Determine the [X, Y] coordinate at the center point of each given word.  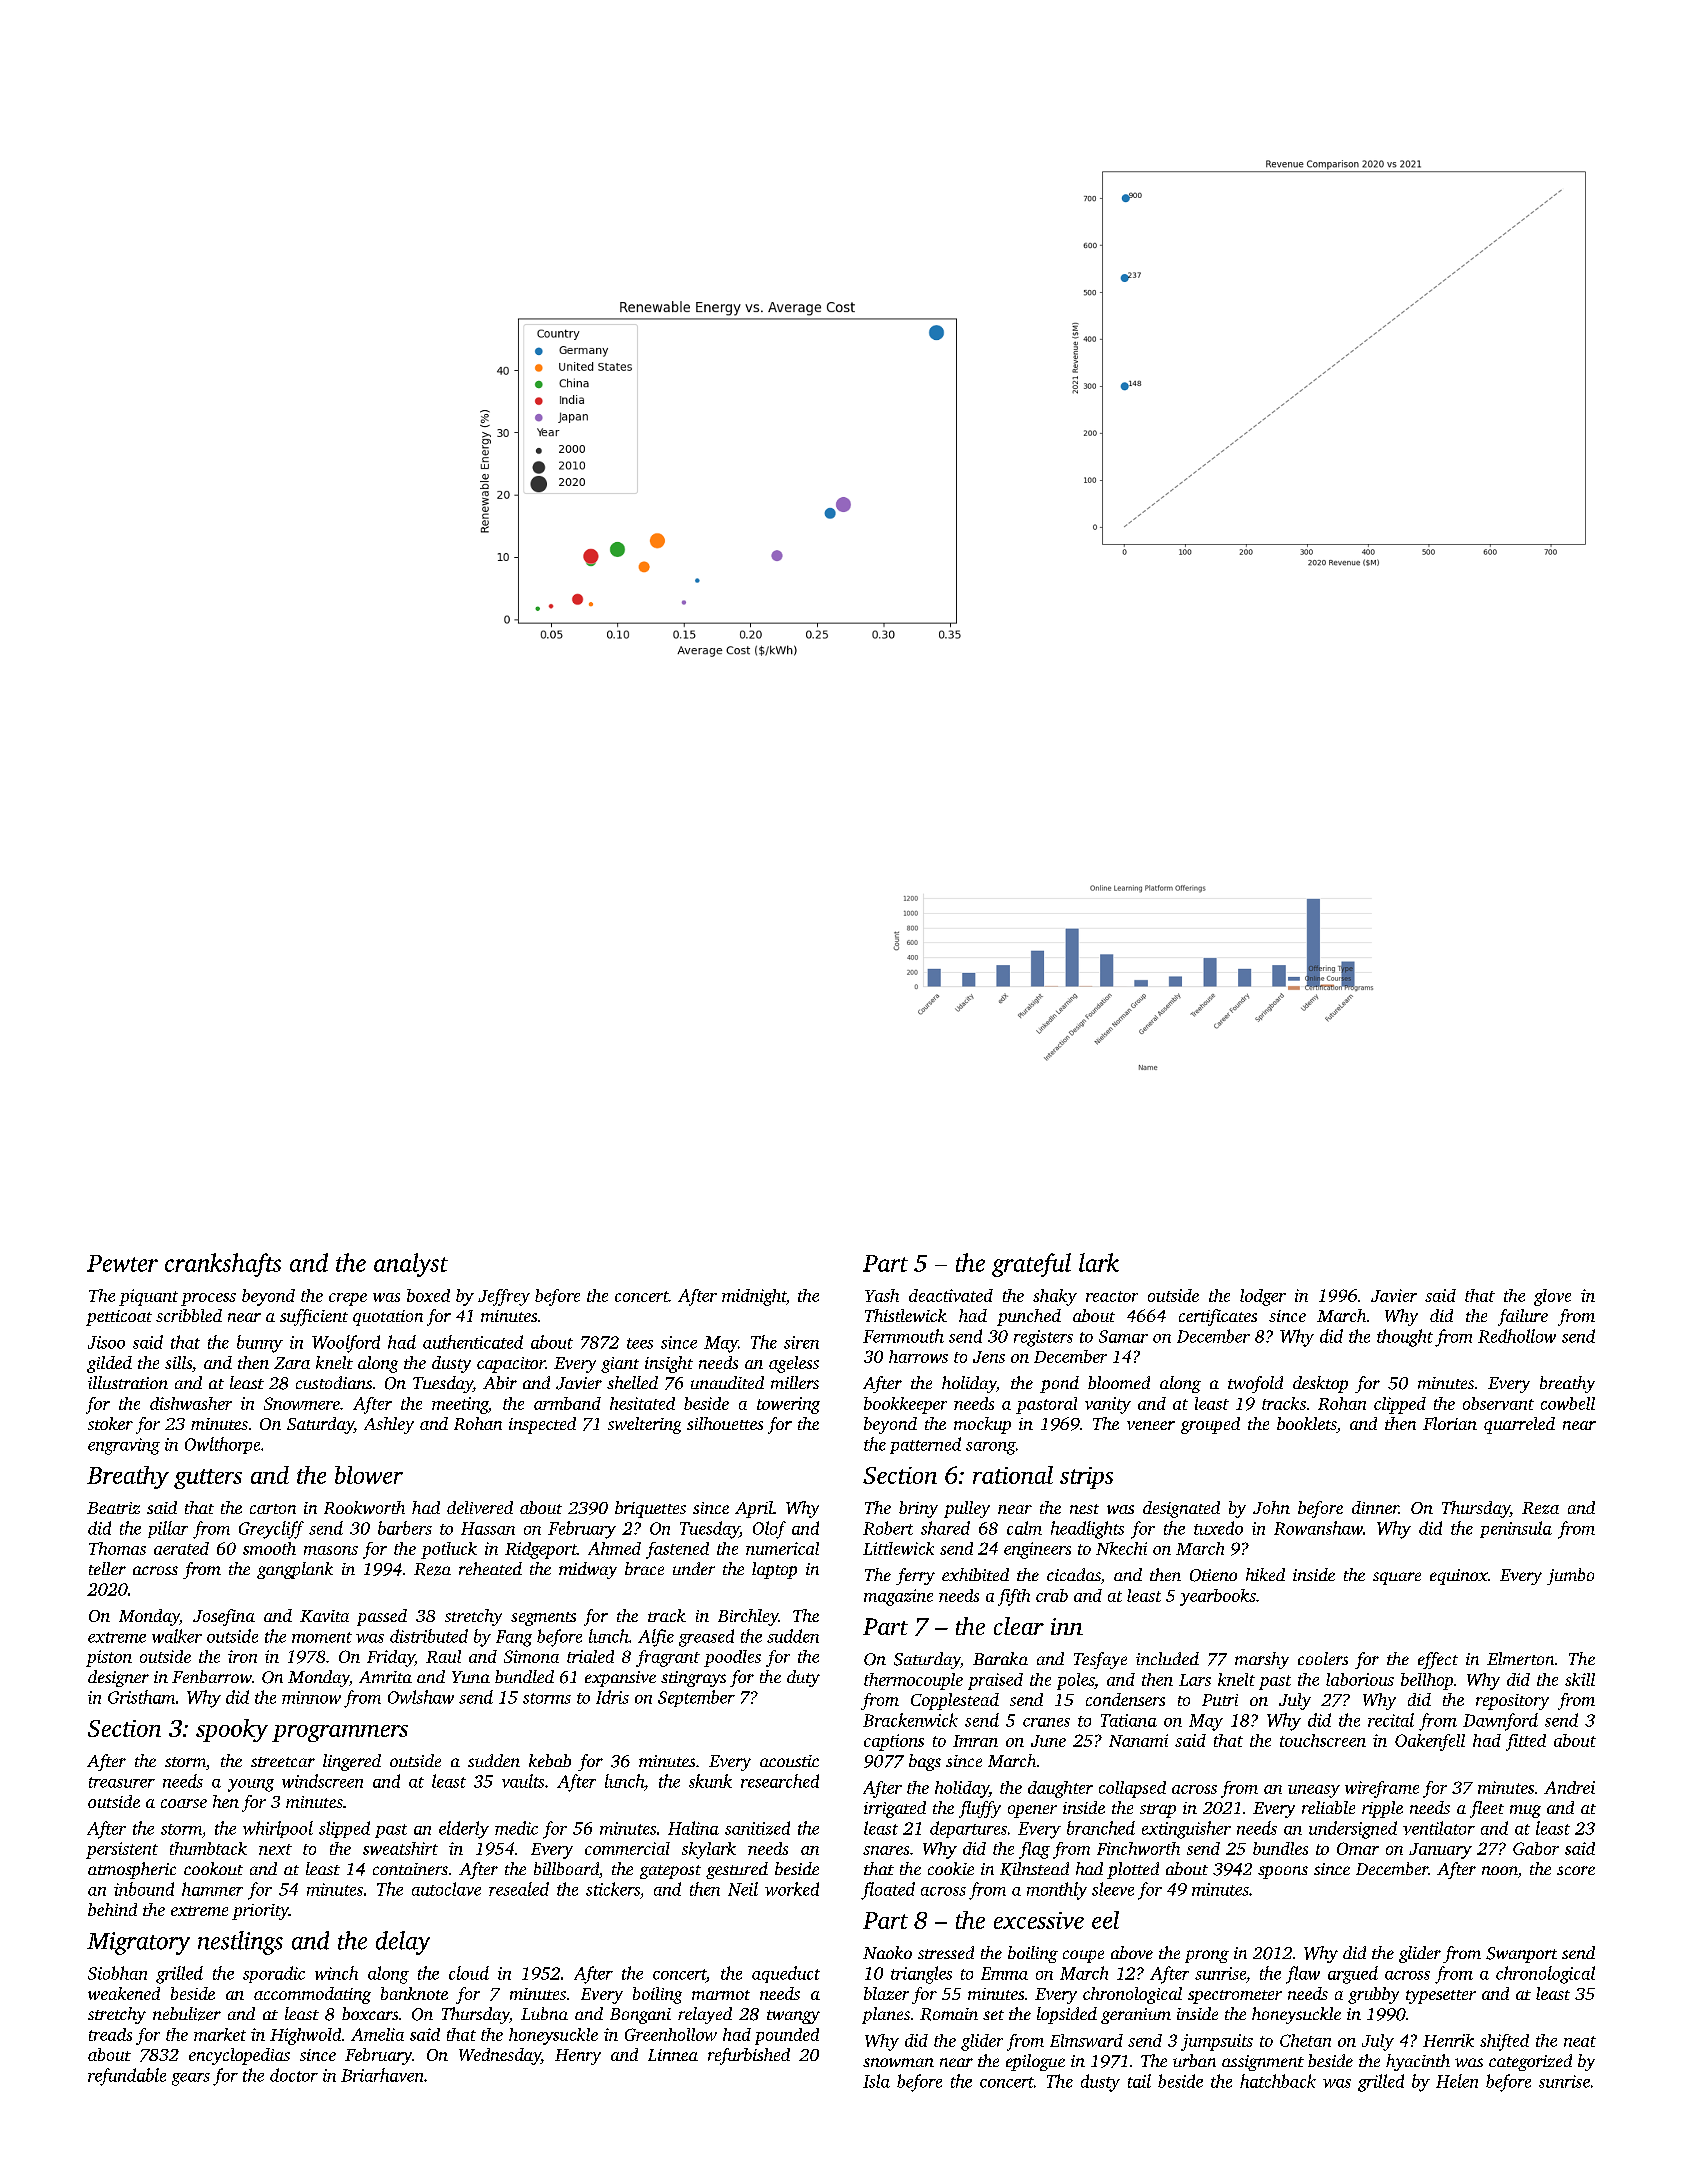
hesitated [642, 1403]
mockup [982, 1425]
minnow [311, 1697]
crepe [348, 1299]
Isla [876, 2081]
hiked [1265, 1574]
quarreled [1519, 1425]
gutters [208, 1479]
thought [1405, 1338]
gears [191, 2079]
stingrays [693, 1679]
